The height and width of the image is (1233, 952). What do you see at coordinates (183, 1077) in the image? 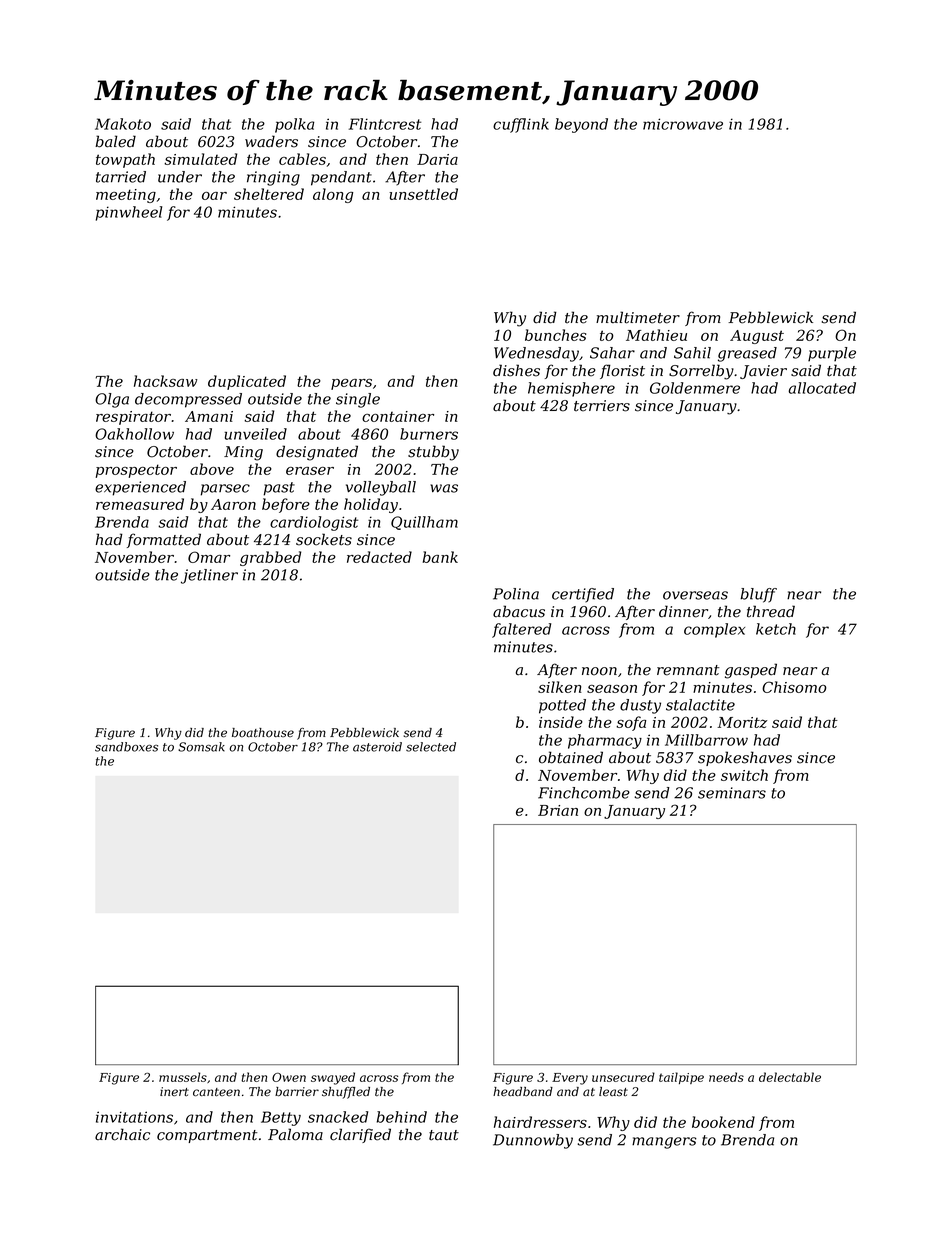
I see `mussels` at bounding box center [183, 1077].
